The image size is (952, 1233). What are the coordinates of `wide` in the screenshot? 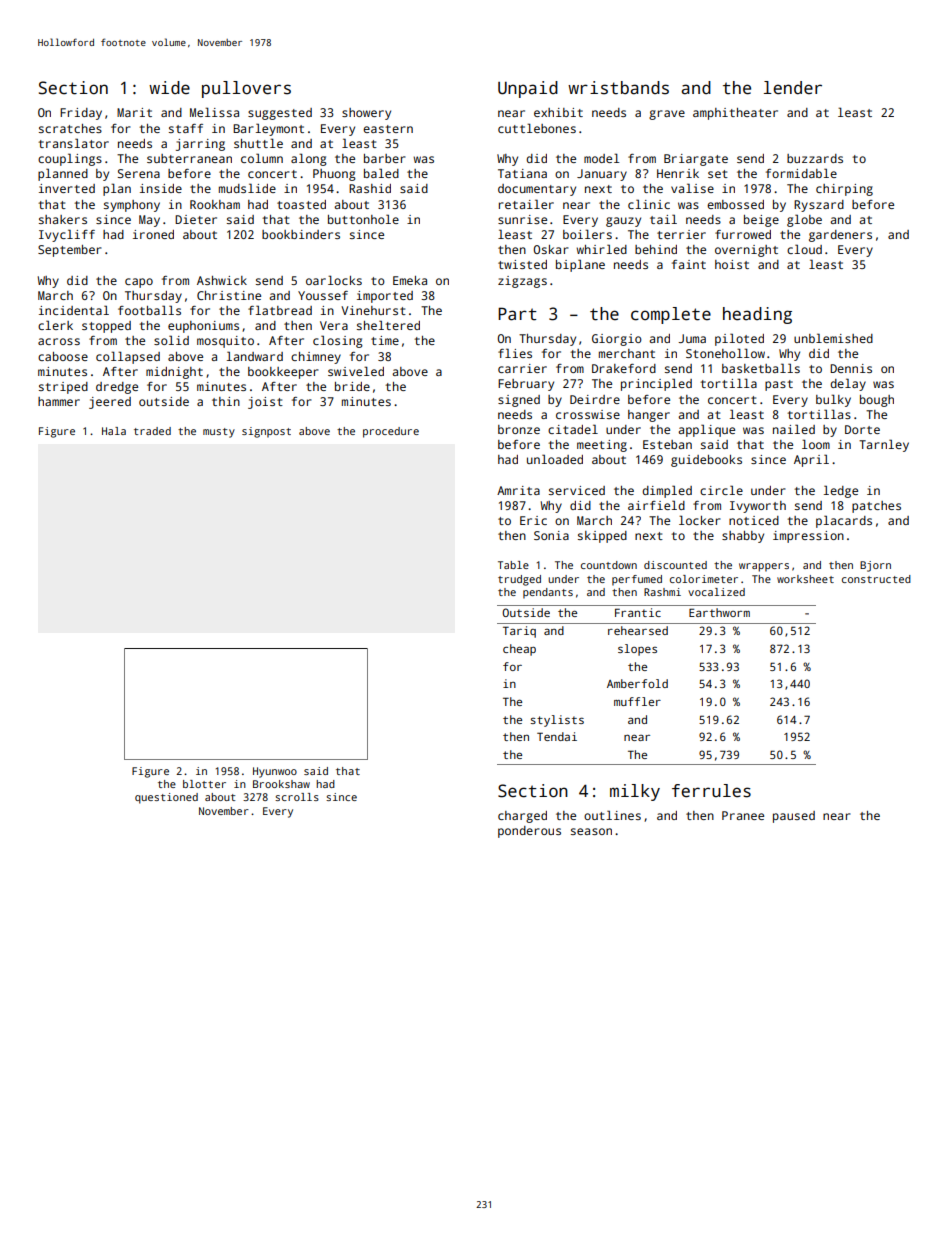 It's located at (169, 88).
